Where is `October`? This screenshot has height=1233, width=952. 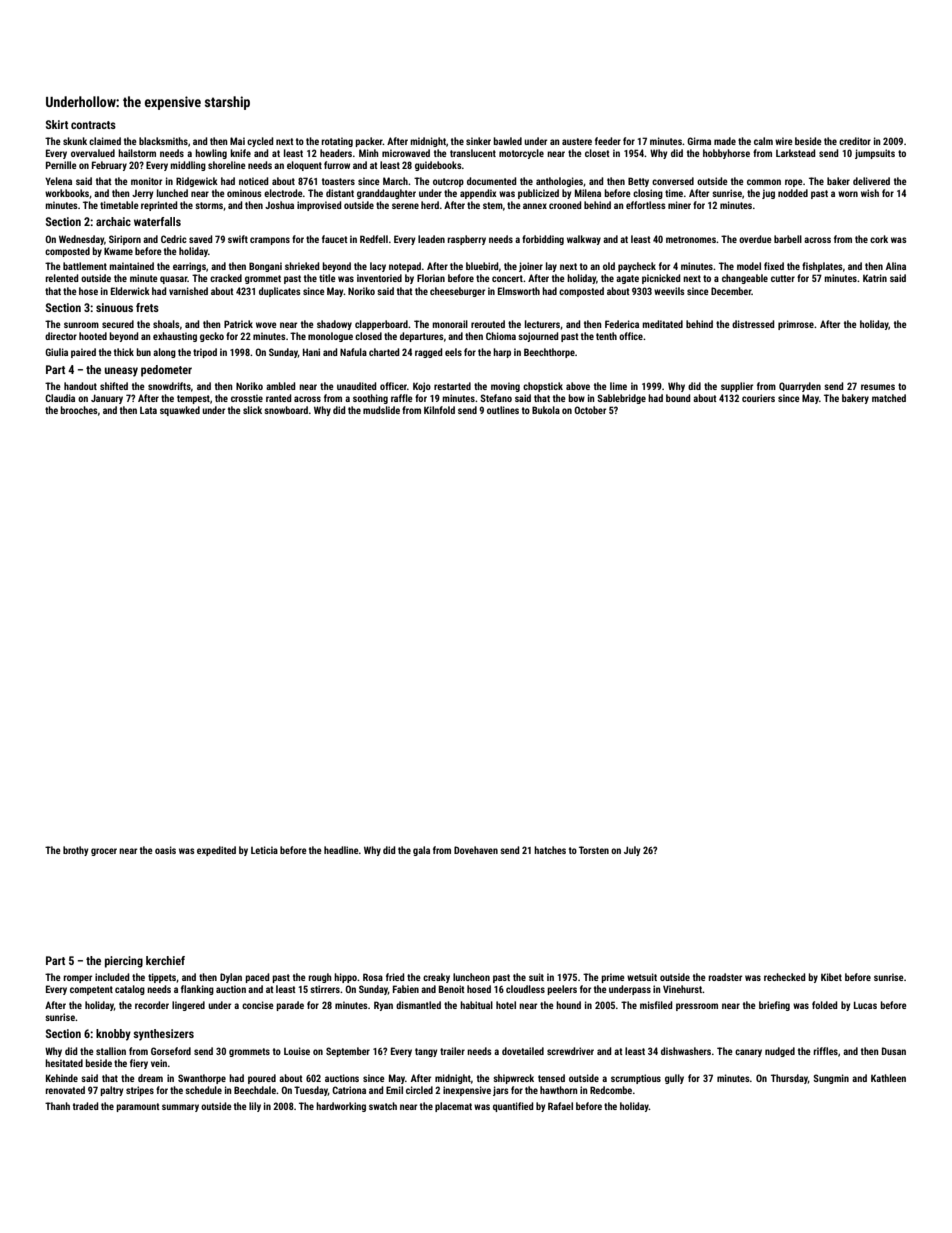
October is located at coordinates (590, 410).
